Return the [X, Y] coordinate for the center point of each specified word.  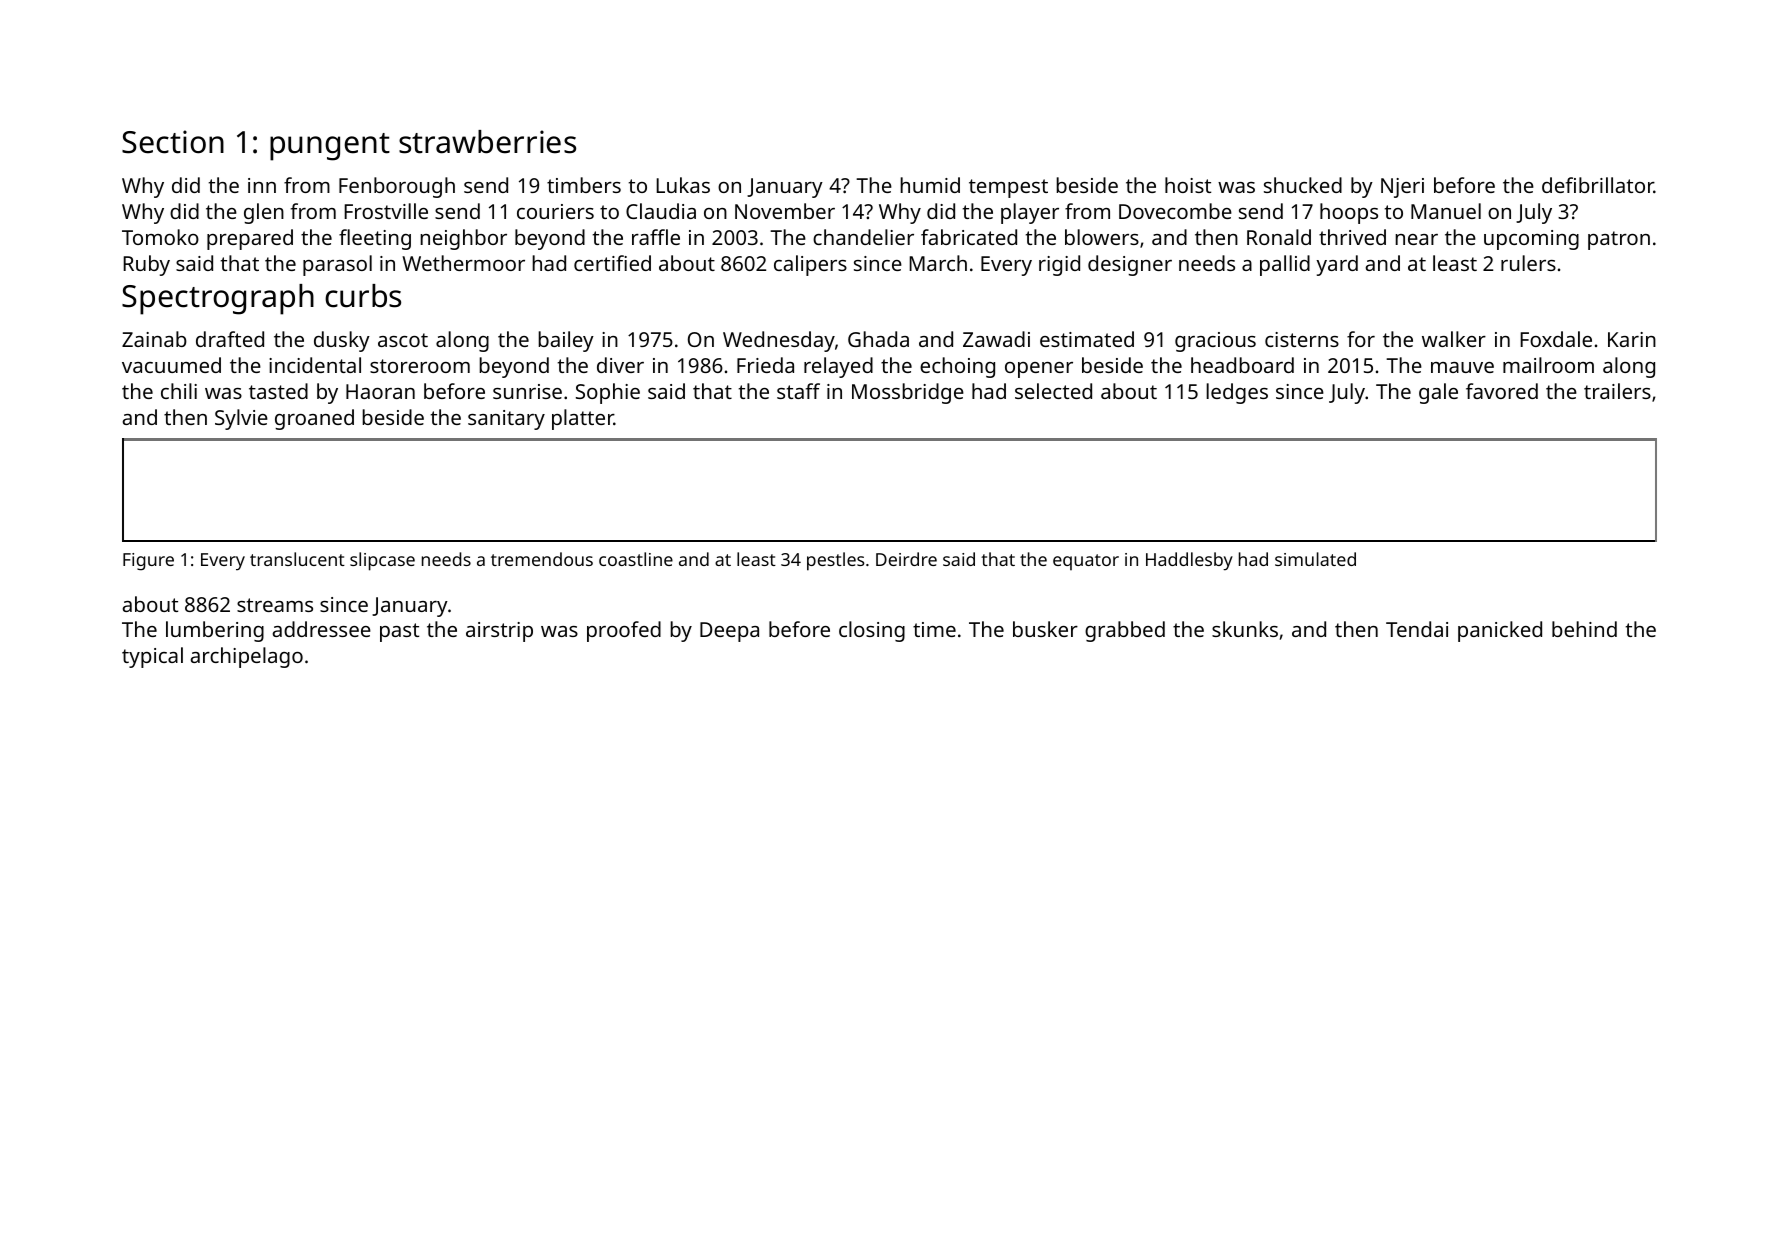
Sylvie [241, 419]
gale [1438, 393]
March [938, 263]
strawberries [487, 142]
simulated [1315, 559]
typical [152, 657]
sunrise [527, 391]
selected [1053, 391]
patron [1619, 240]
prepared [250, 239]
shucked [1303, 185]
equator [1086, 562]
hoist [1188, 185]
